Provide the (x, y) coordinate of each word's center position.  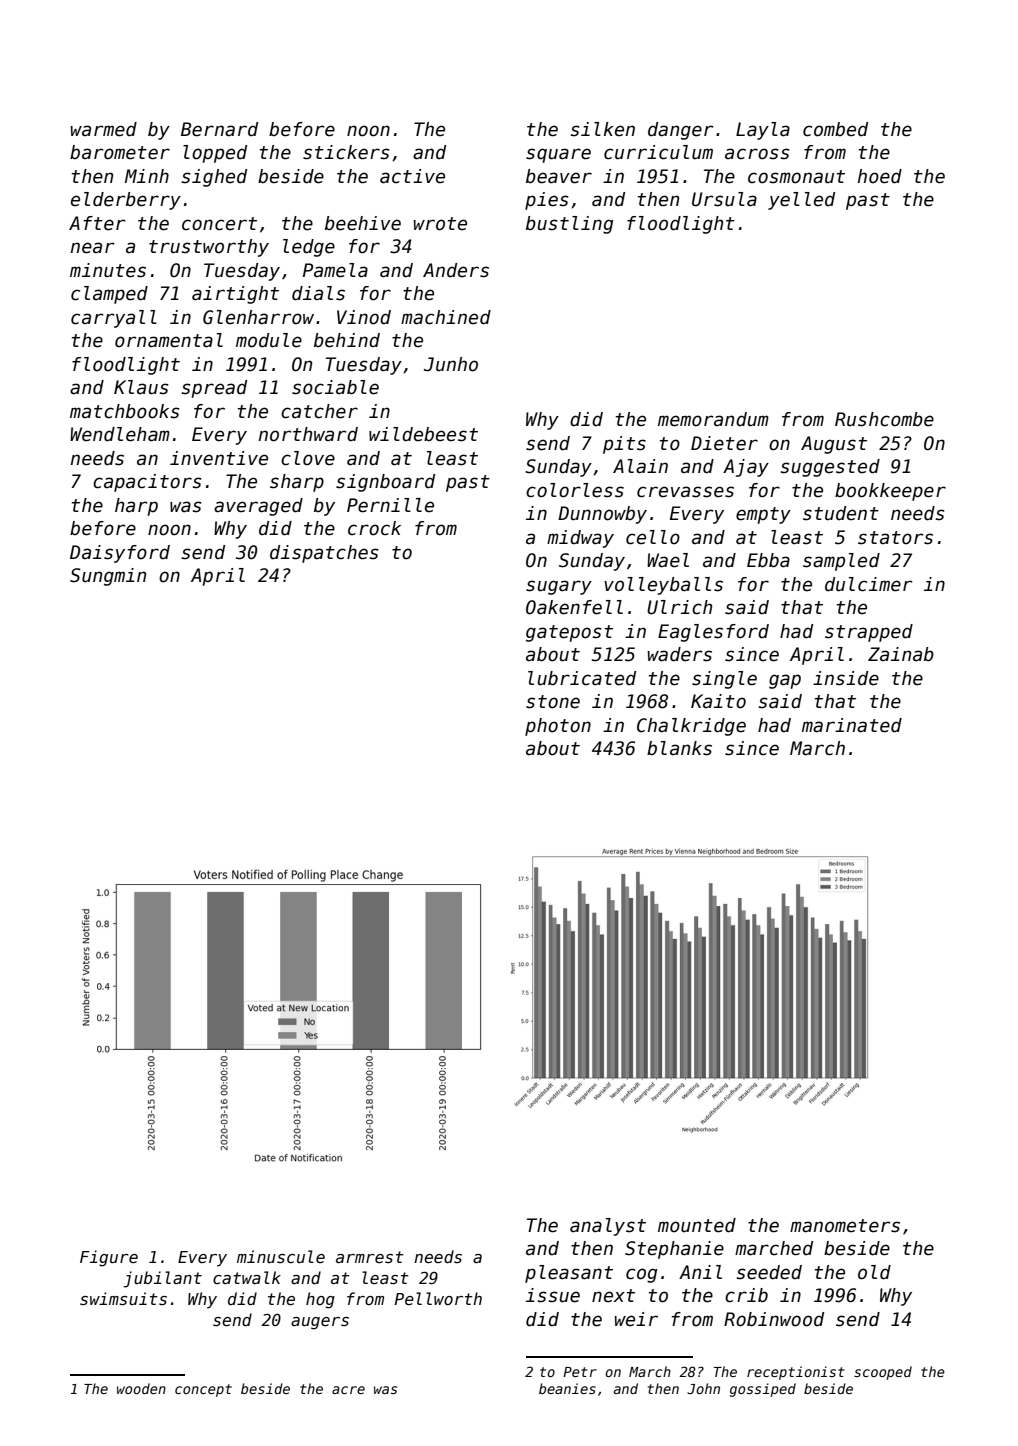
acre (348, 1390)
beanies (567, 1388)
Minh (147, 176)
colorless (575, 490)
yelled (801, 201)
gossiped (763, 1390)
